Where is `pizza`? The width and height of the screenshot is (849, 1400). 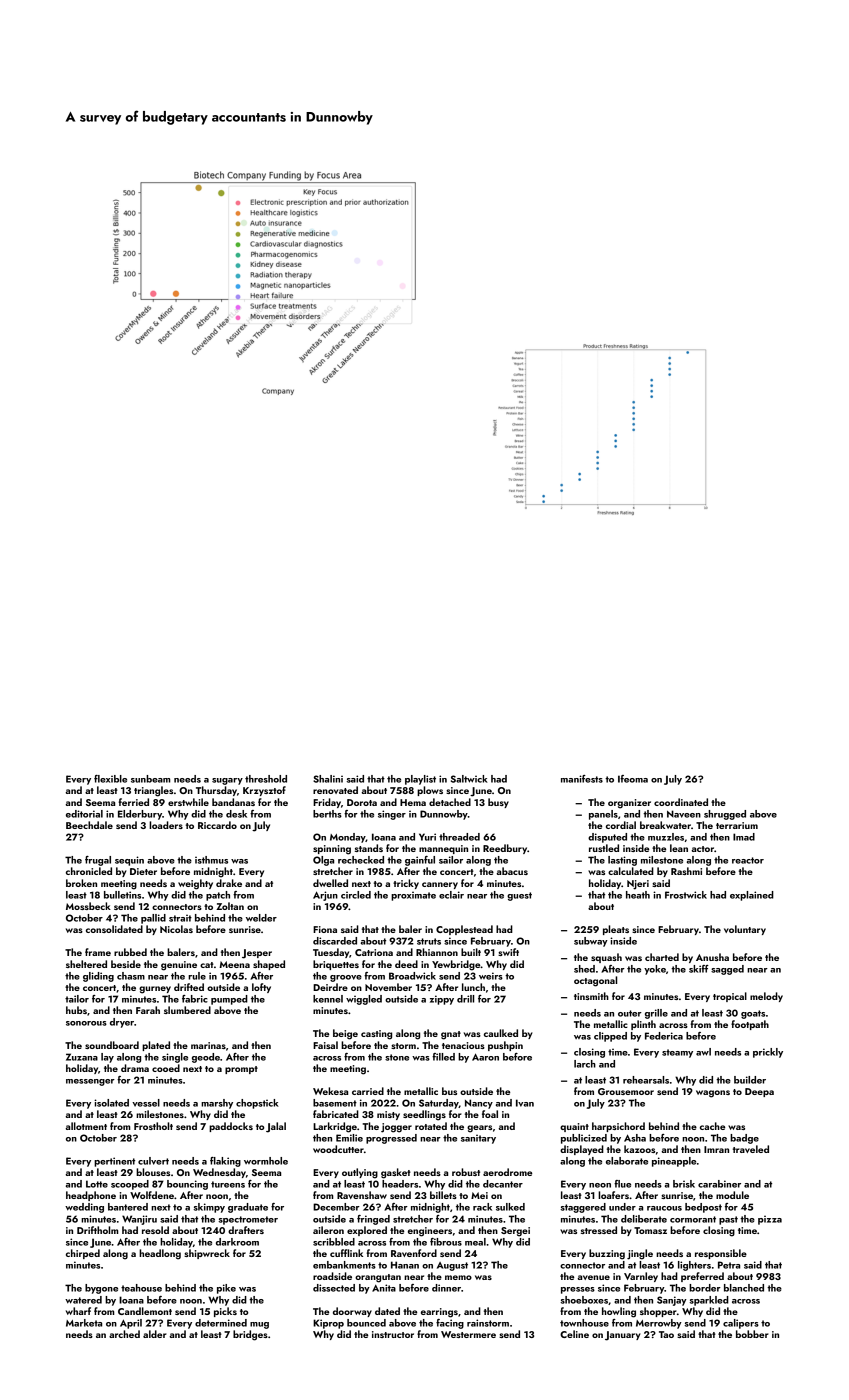
pizza is located at coordinates (770, 1220).
